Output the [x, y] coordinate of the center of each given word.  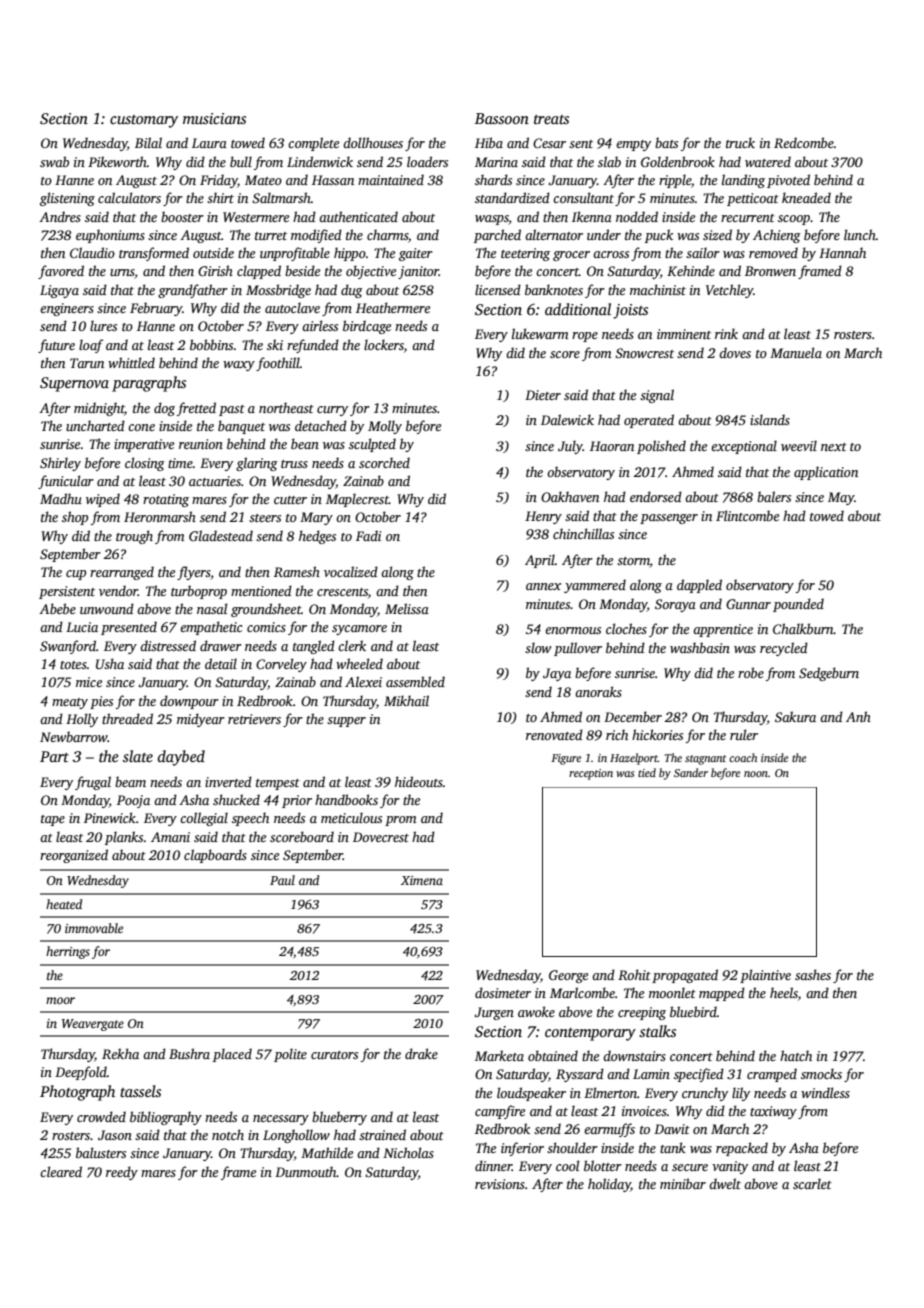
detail [221, 663]
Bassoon [502, 118]
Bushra [189, 1053]
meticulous [351, 817]
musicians [214, 118]
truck [740, 142]
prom [401, 821]
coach [743, 757]
